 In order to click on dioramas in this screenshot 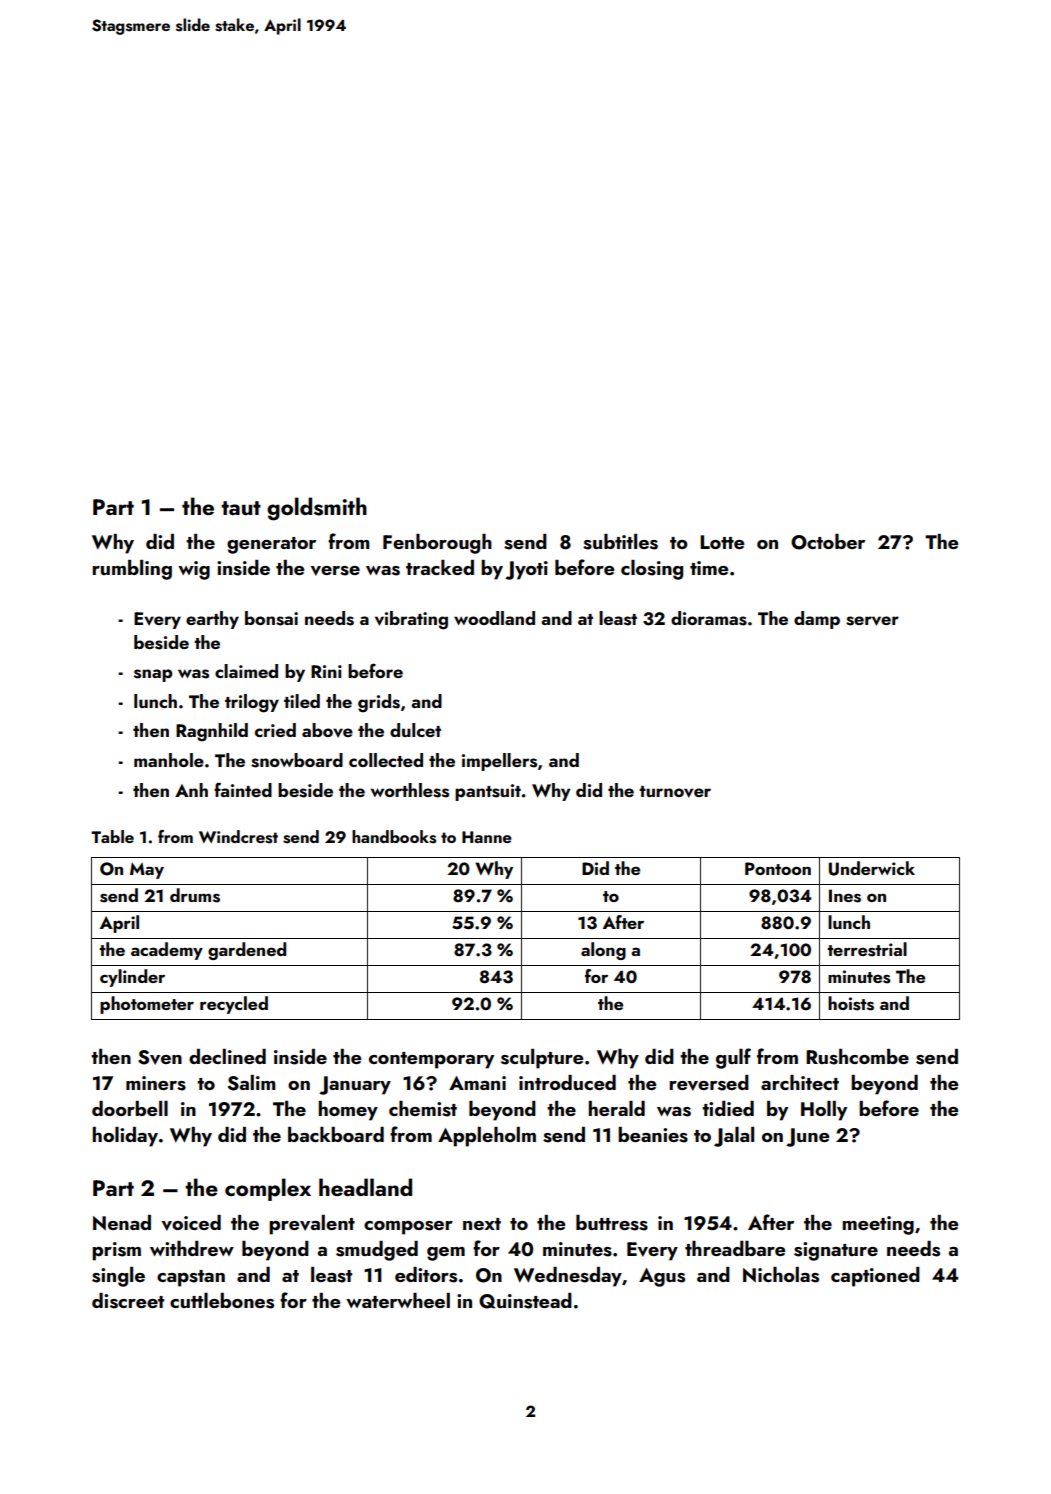, I will do `click(709, 618)`.
